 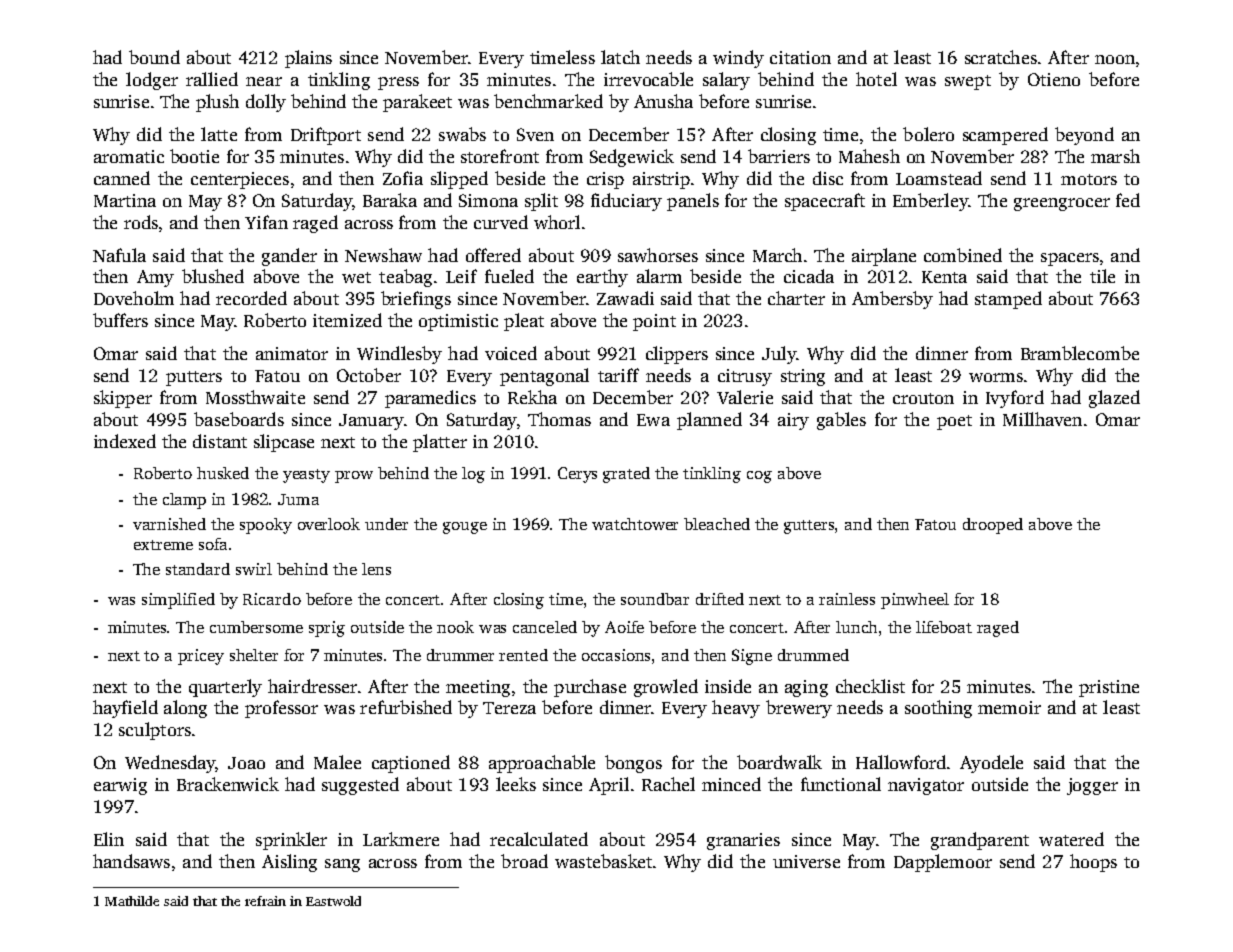 I want to click on Ambersby, so click(x=892, y=300).
